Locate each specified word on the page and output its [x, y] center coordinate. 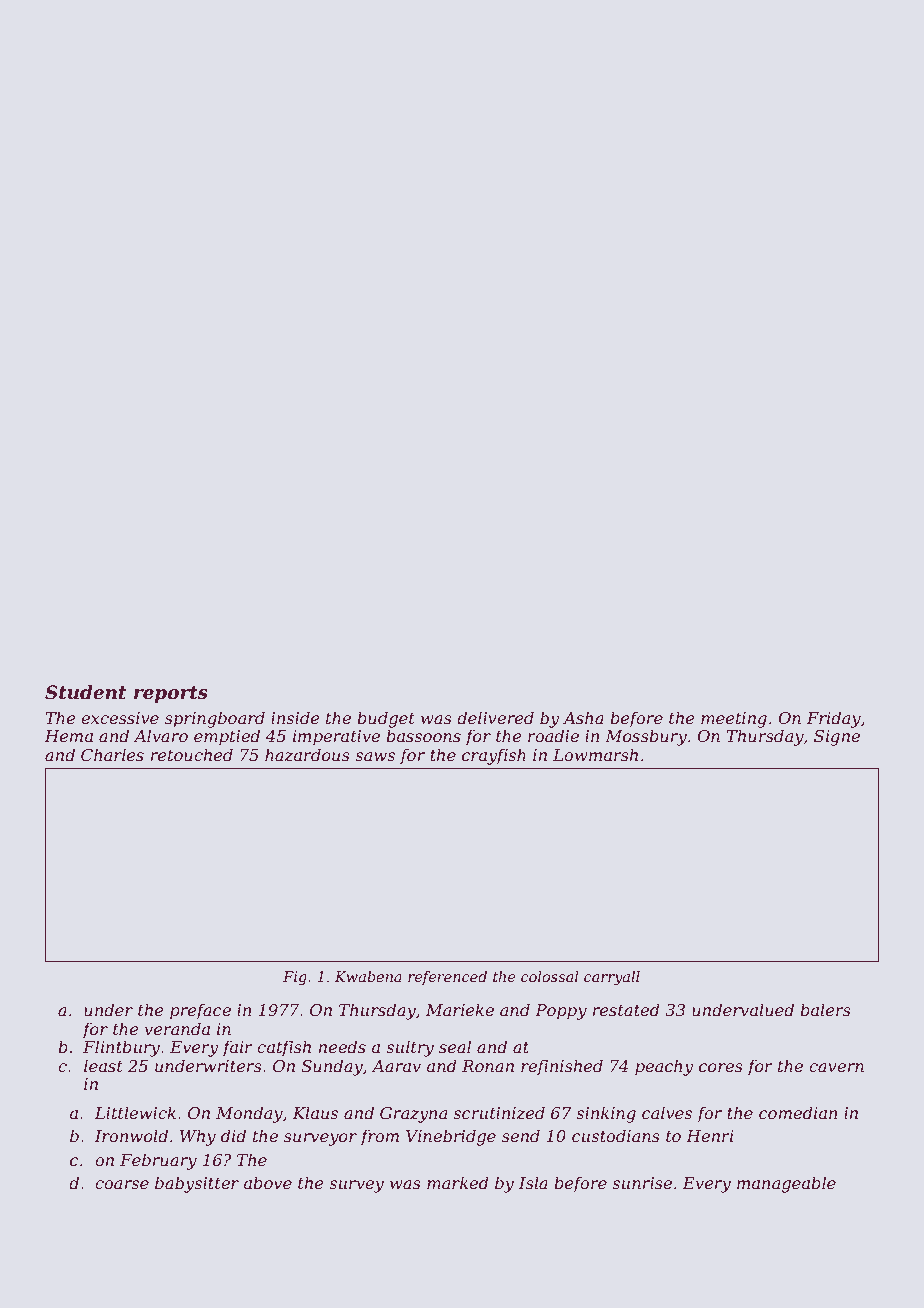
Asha [583, 717]
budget [386, 719]
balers [825, 1009]
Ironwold [131, 1135]
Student [85, 692]
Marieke [459, 1009]
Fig [295, 978]
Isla [533, 1182]
